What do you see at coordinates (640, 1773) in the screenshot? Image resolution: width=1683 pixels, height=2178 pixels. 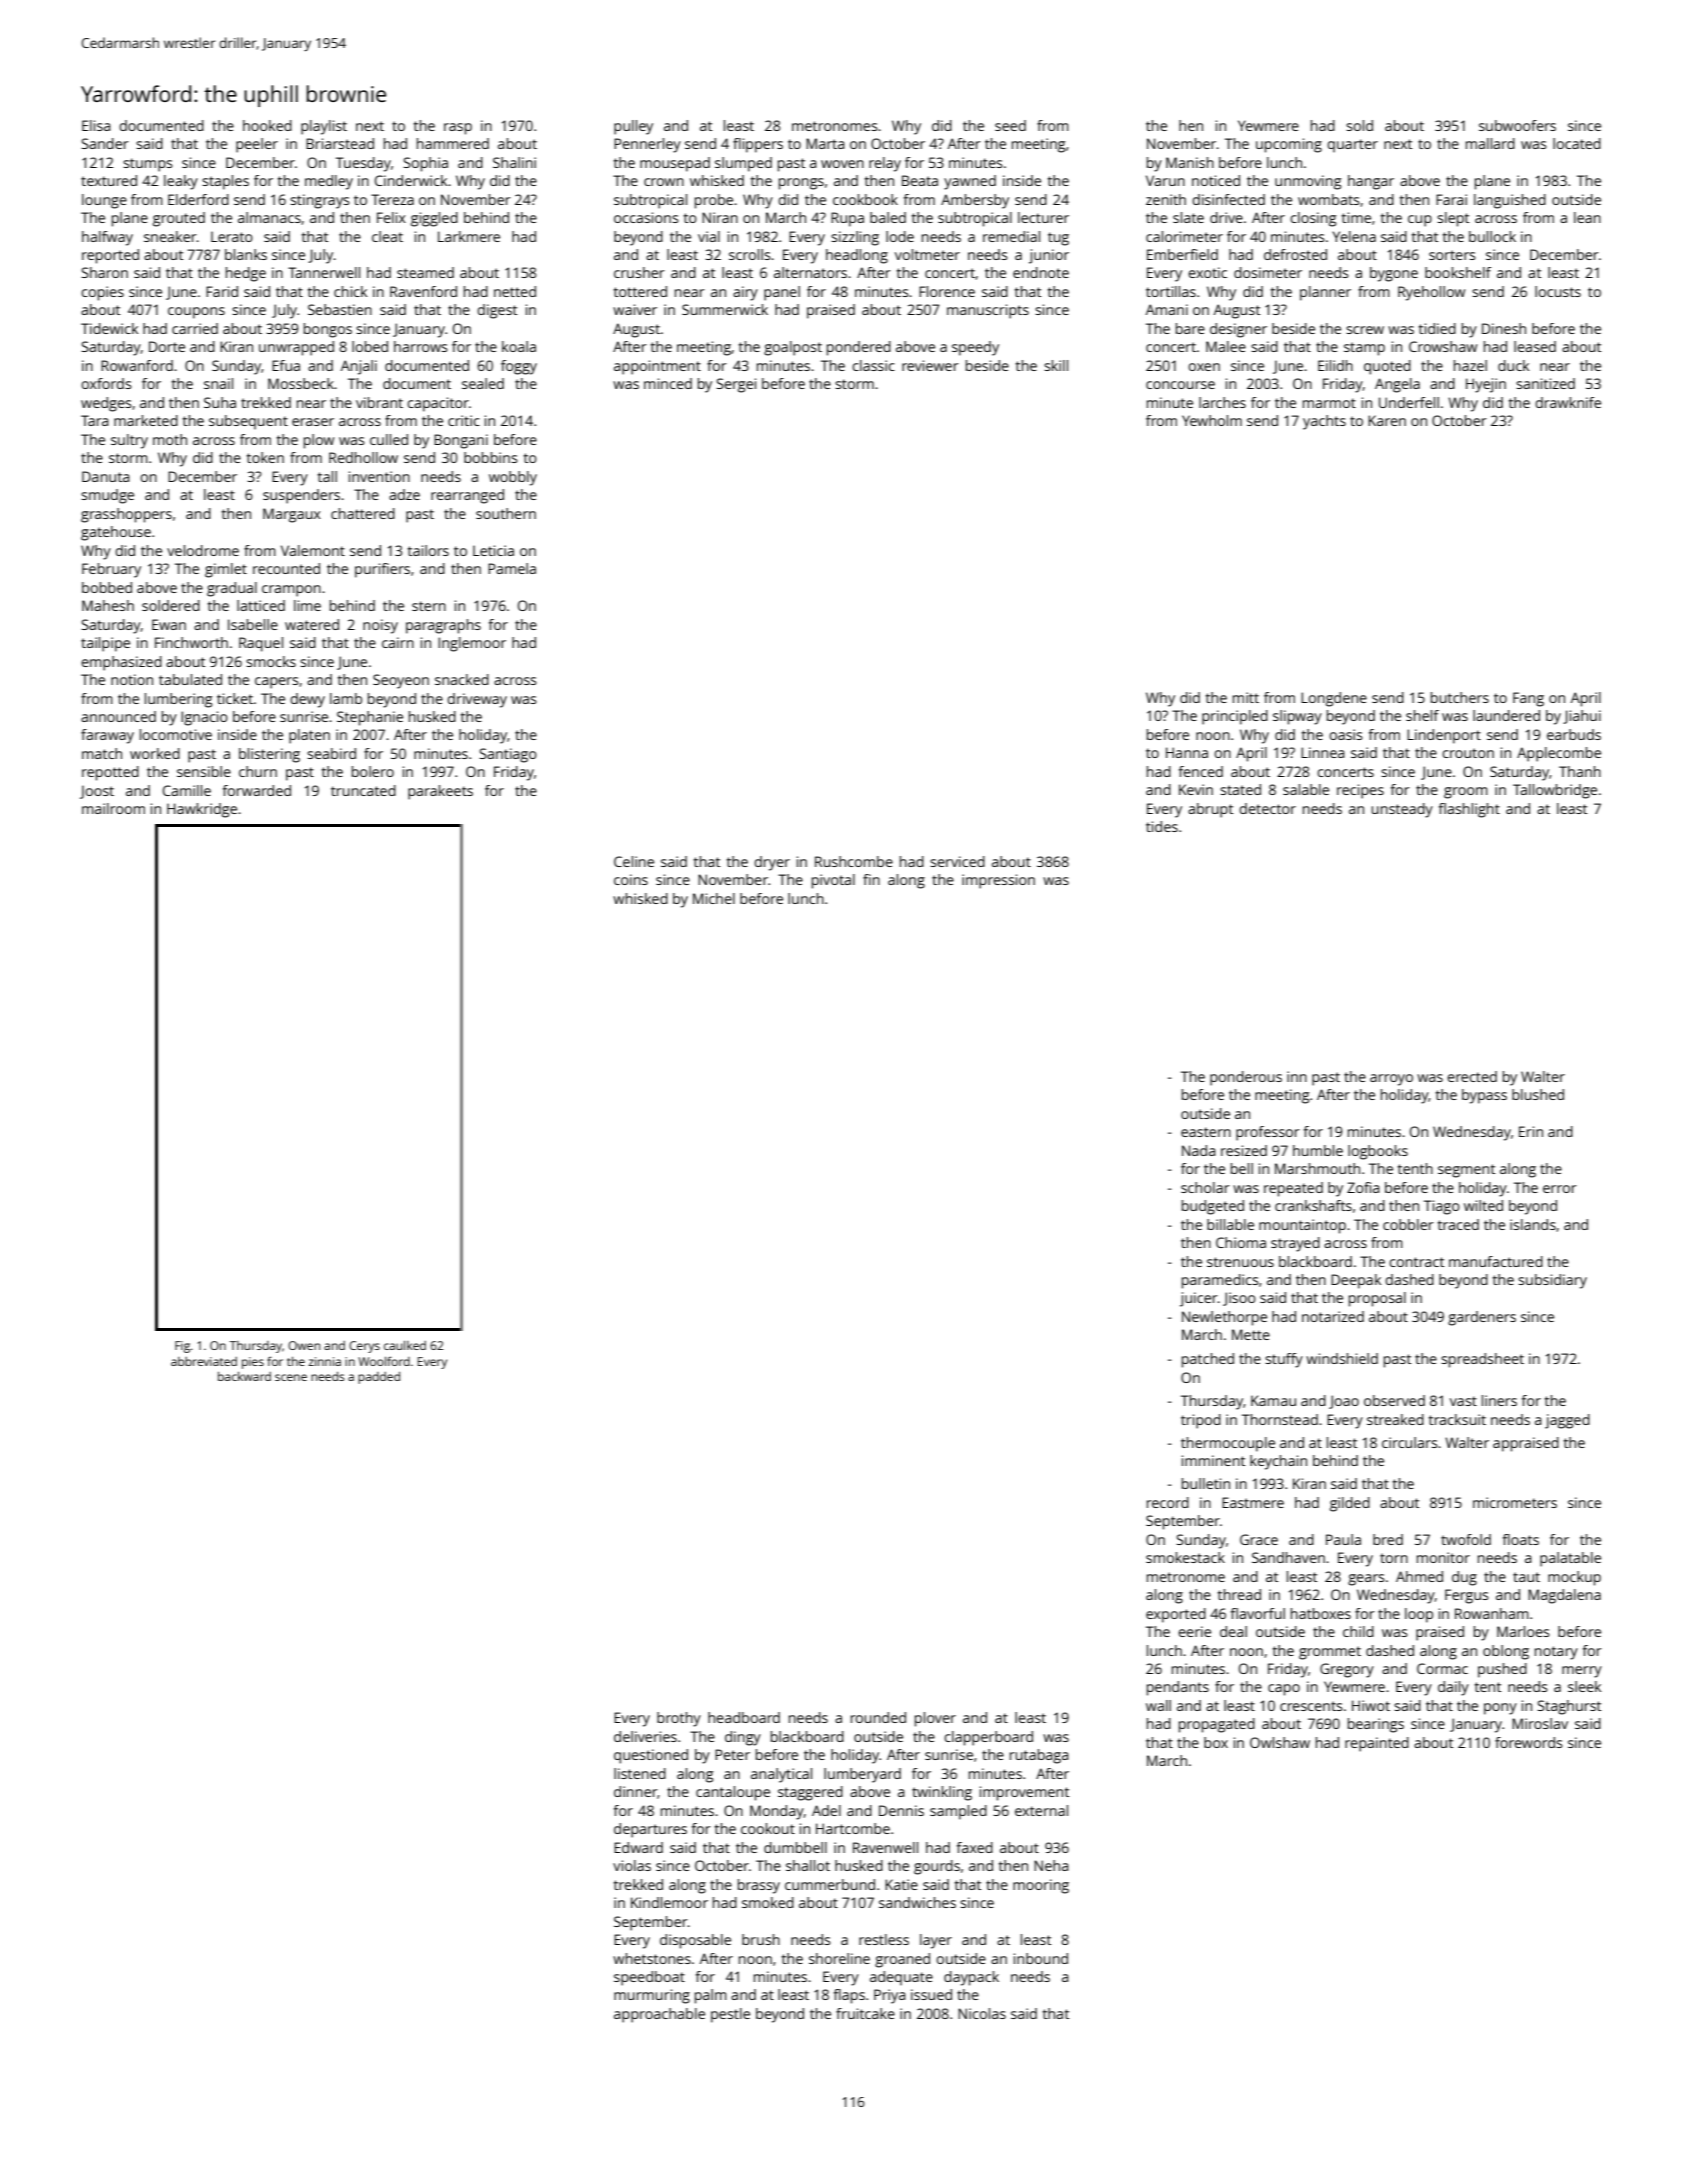 I see `listened` at bounding box center [640, 1773].
